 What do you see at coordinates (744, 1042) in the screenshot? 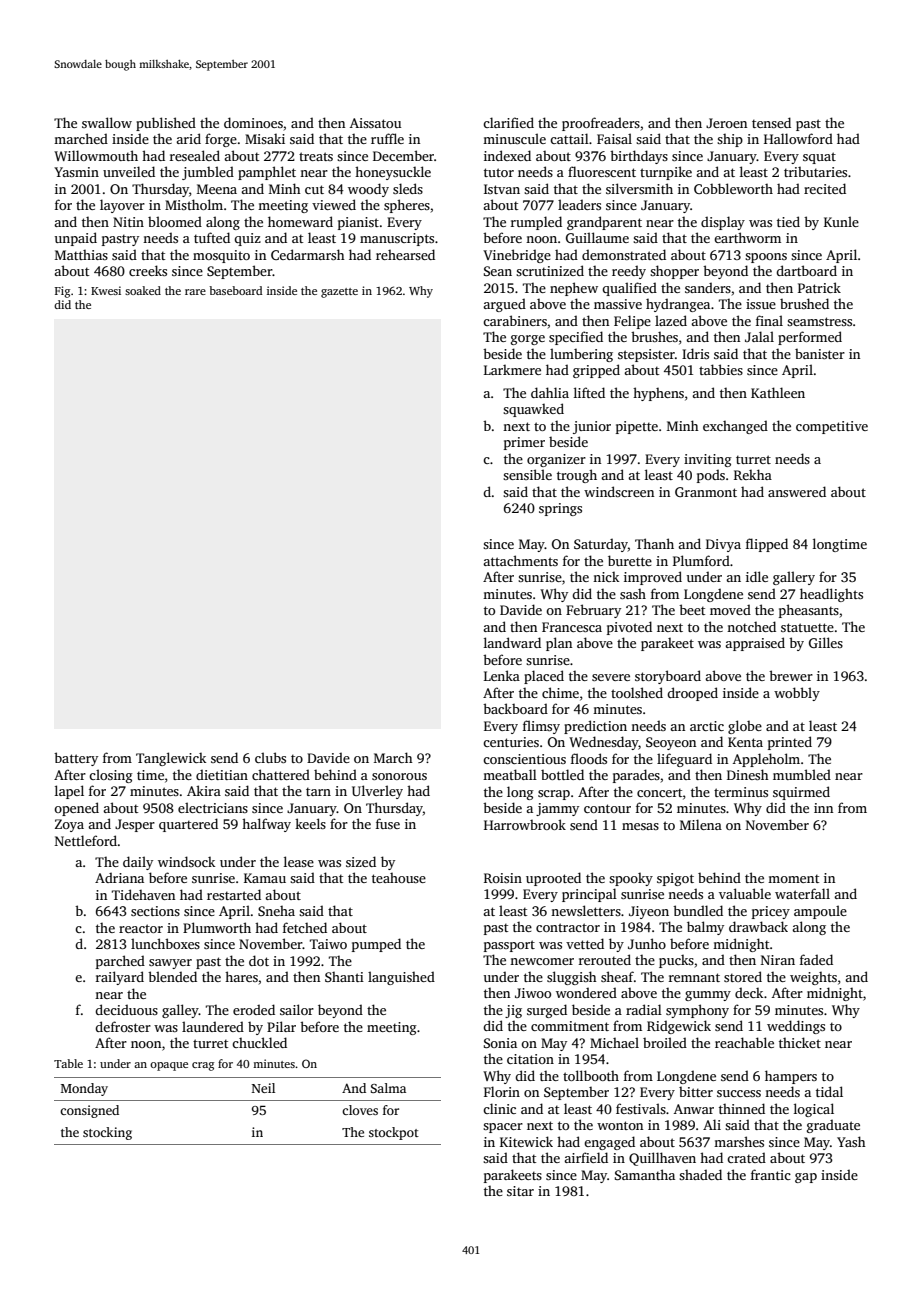
I see `reachable` at bounding box center [744, 1042].
